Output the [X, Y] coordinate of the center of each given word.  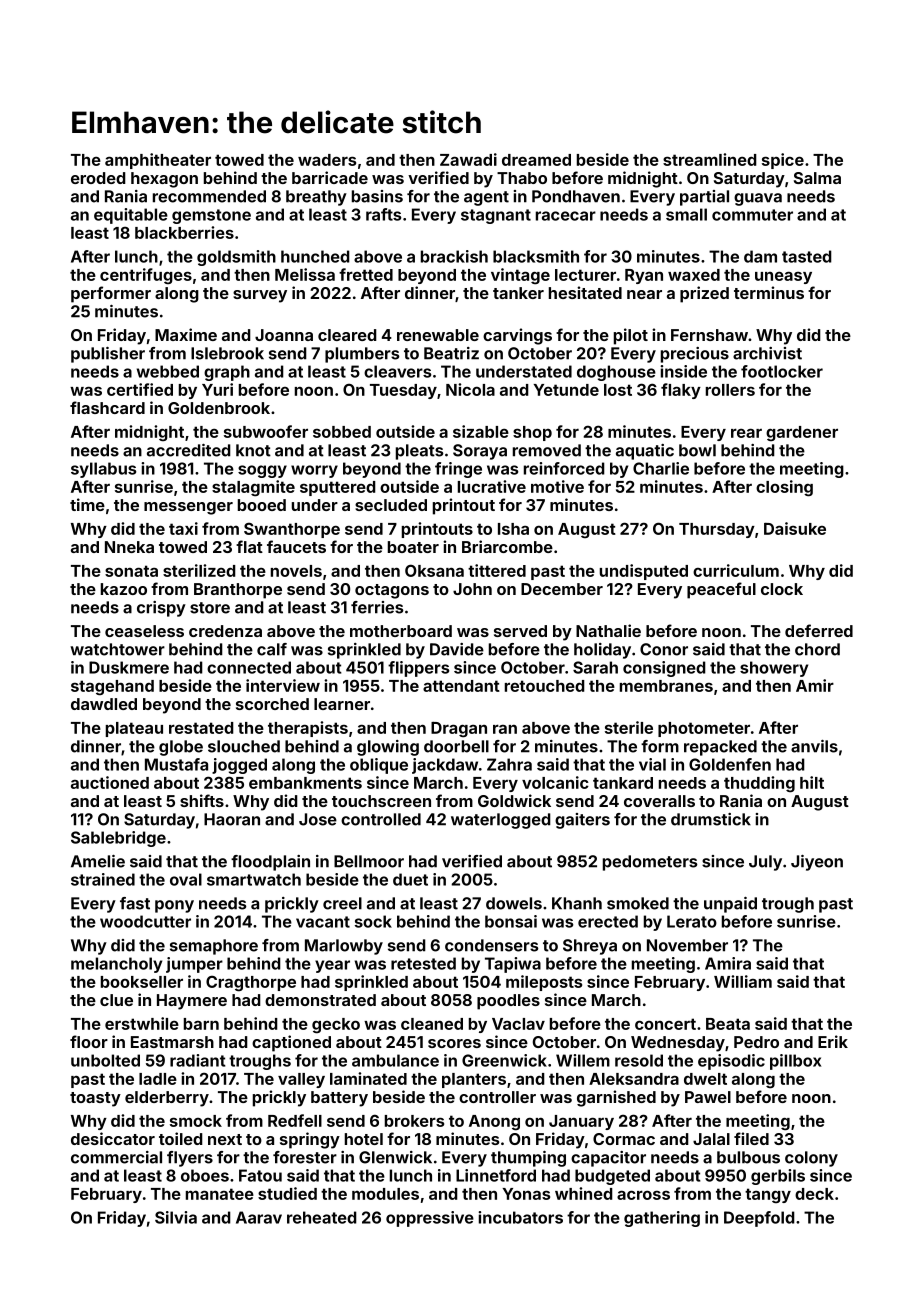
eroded [98, 178]
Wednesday [678, 1044]
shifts [202, 800]
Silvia [176, 1217]
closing [784, 488]
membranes [666, 686]
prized [704, 294]
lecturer [585, 275]
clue [116, 1000]
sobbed [342, 432]
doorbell [456, 746]
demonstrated [320, 1000]
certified [140, 389]
